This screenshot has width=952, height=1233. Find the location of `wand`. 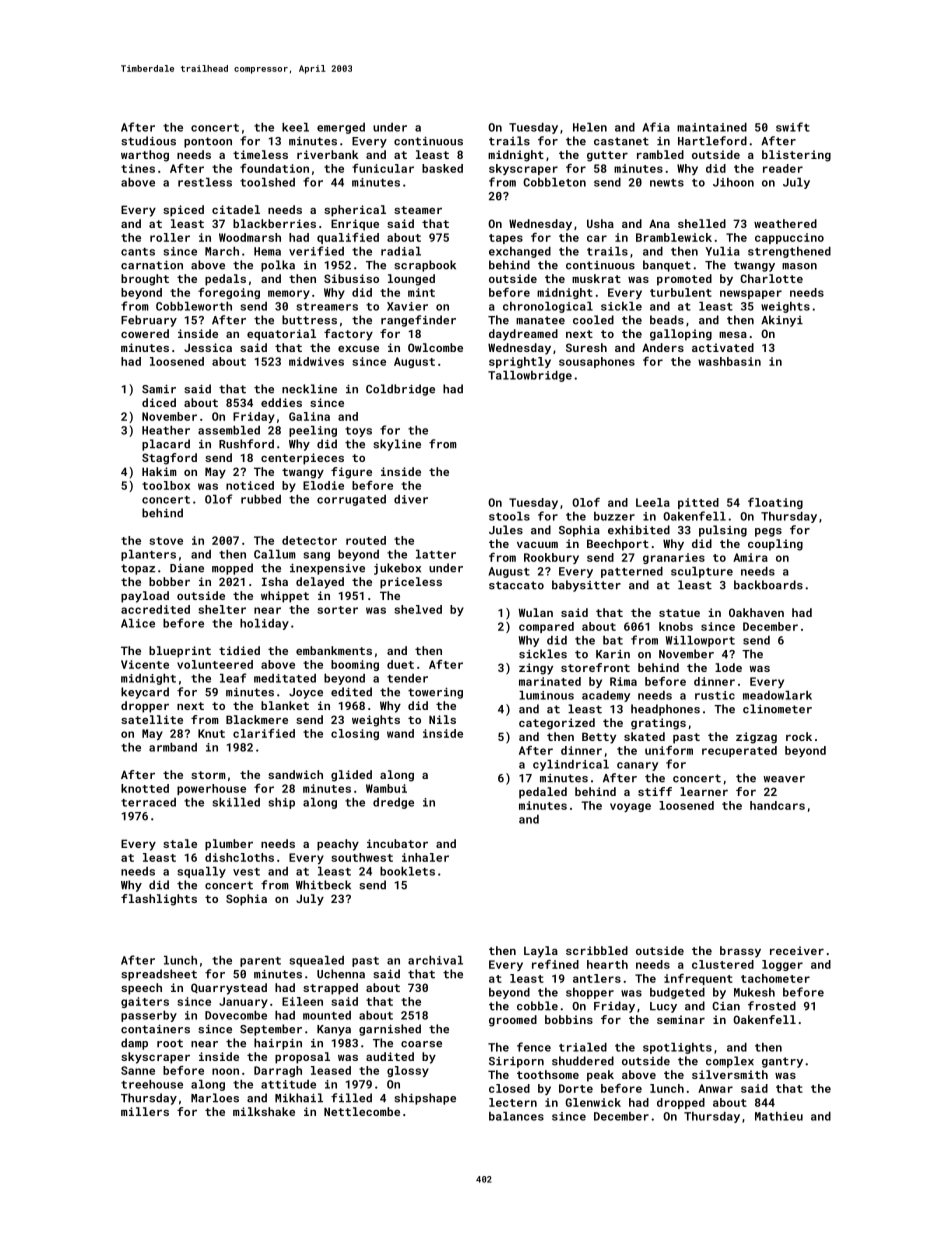

wand is located at coordinates (400, 733).
